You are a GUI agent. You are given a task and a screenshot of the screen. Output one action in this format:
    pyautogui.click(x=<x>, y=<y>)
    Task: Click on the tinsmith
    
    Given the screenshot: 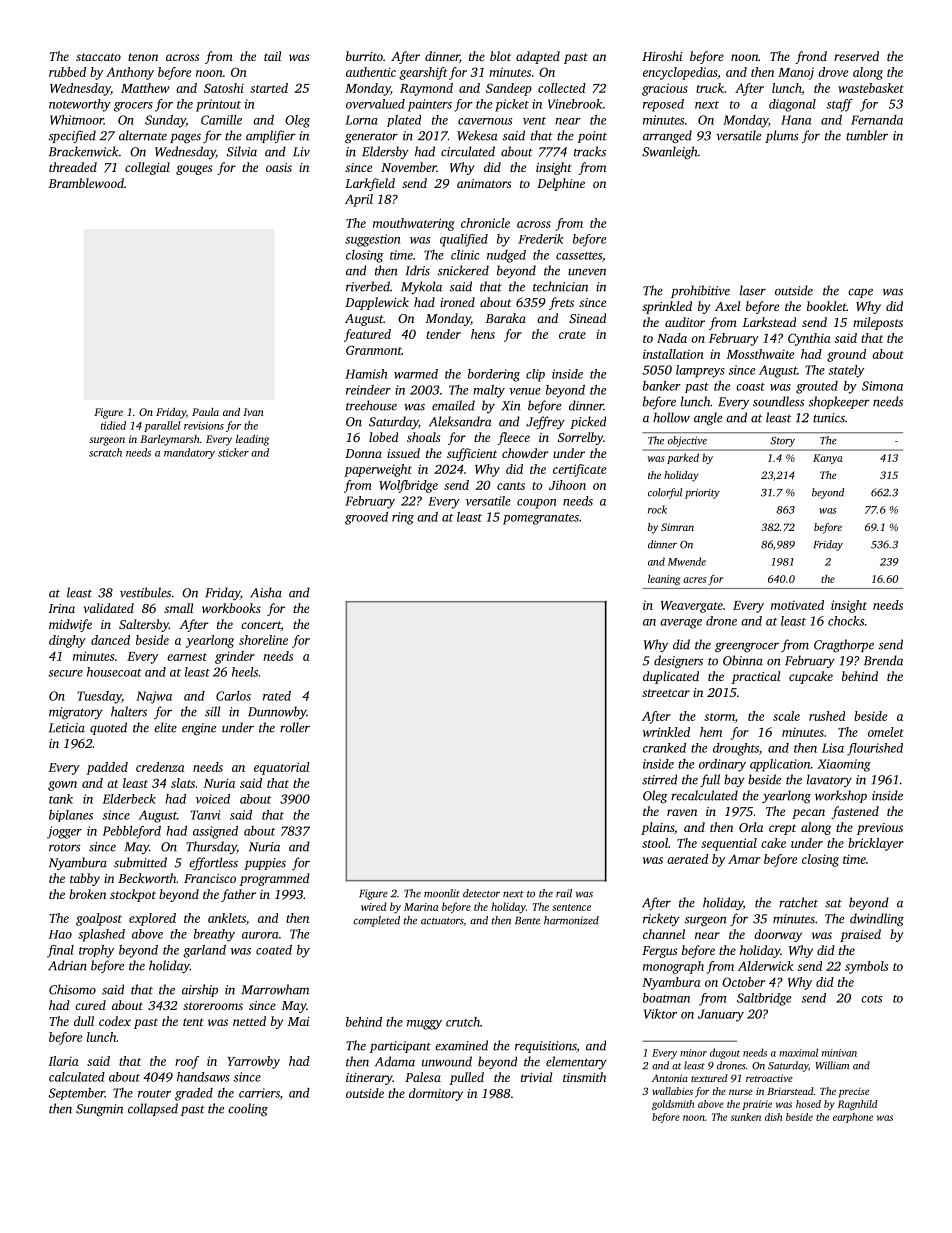 What is the action you would take?
    pyautogui.click(x=584, y=1077)
